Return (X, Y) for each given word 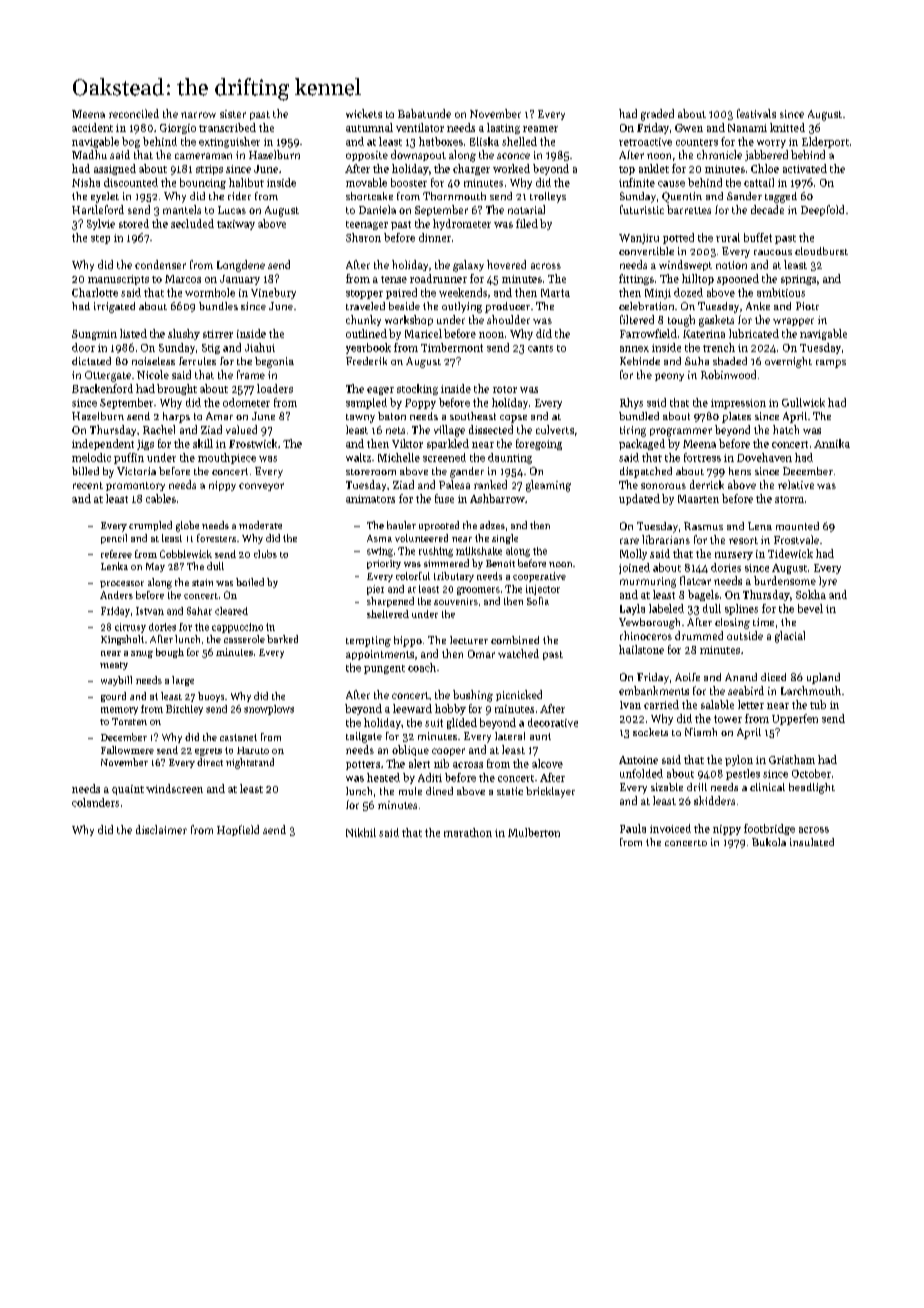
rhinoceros (646, 635)
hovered (506, 264)
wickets (364, 113)
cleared (231, 611)
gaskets (716, 321)
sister (233, 114)
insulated (812, 842)
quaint (128, 790)
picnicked (519, 695)
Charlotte (95, 292)
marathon (468, 832)
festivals (756, 113)
